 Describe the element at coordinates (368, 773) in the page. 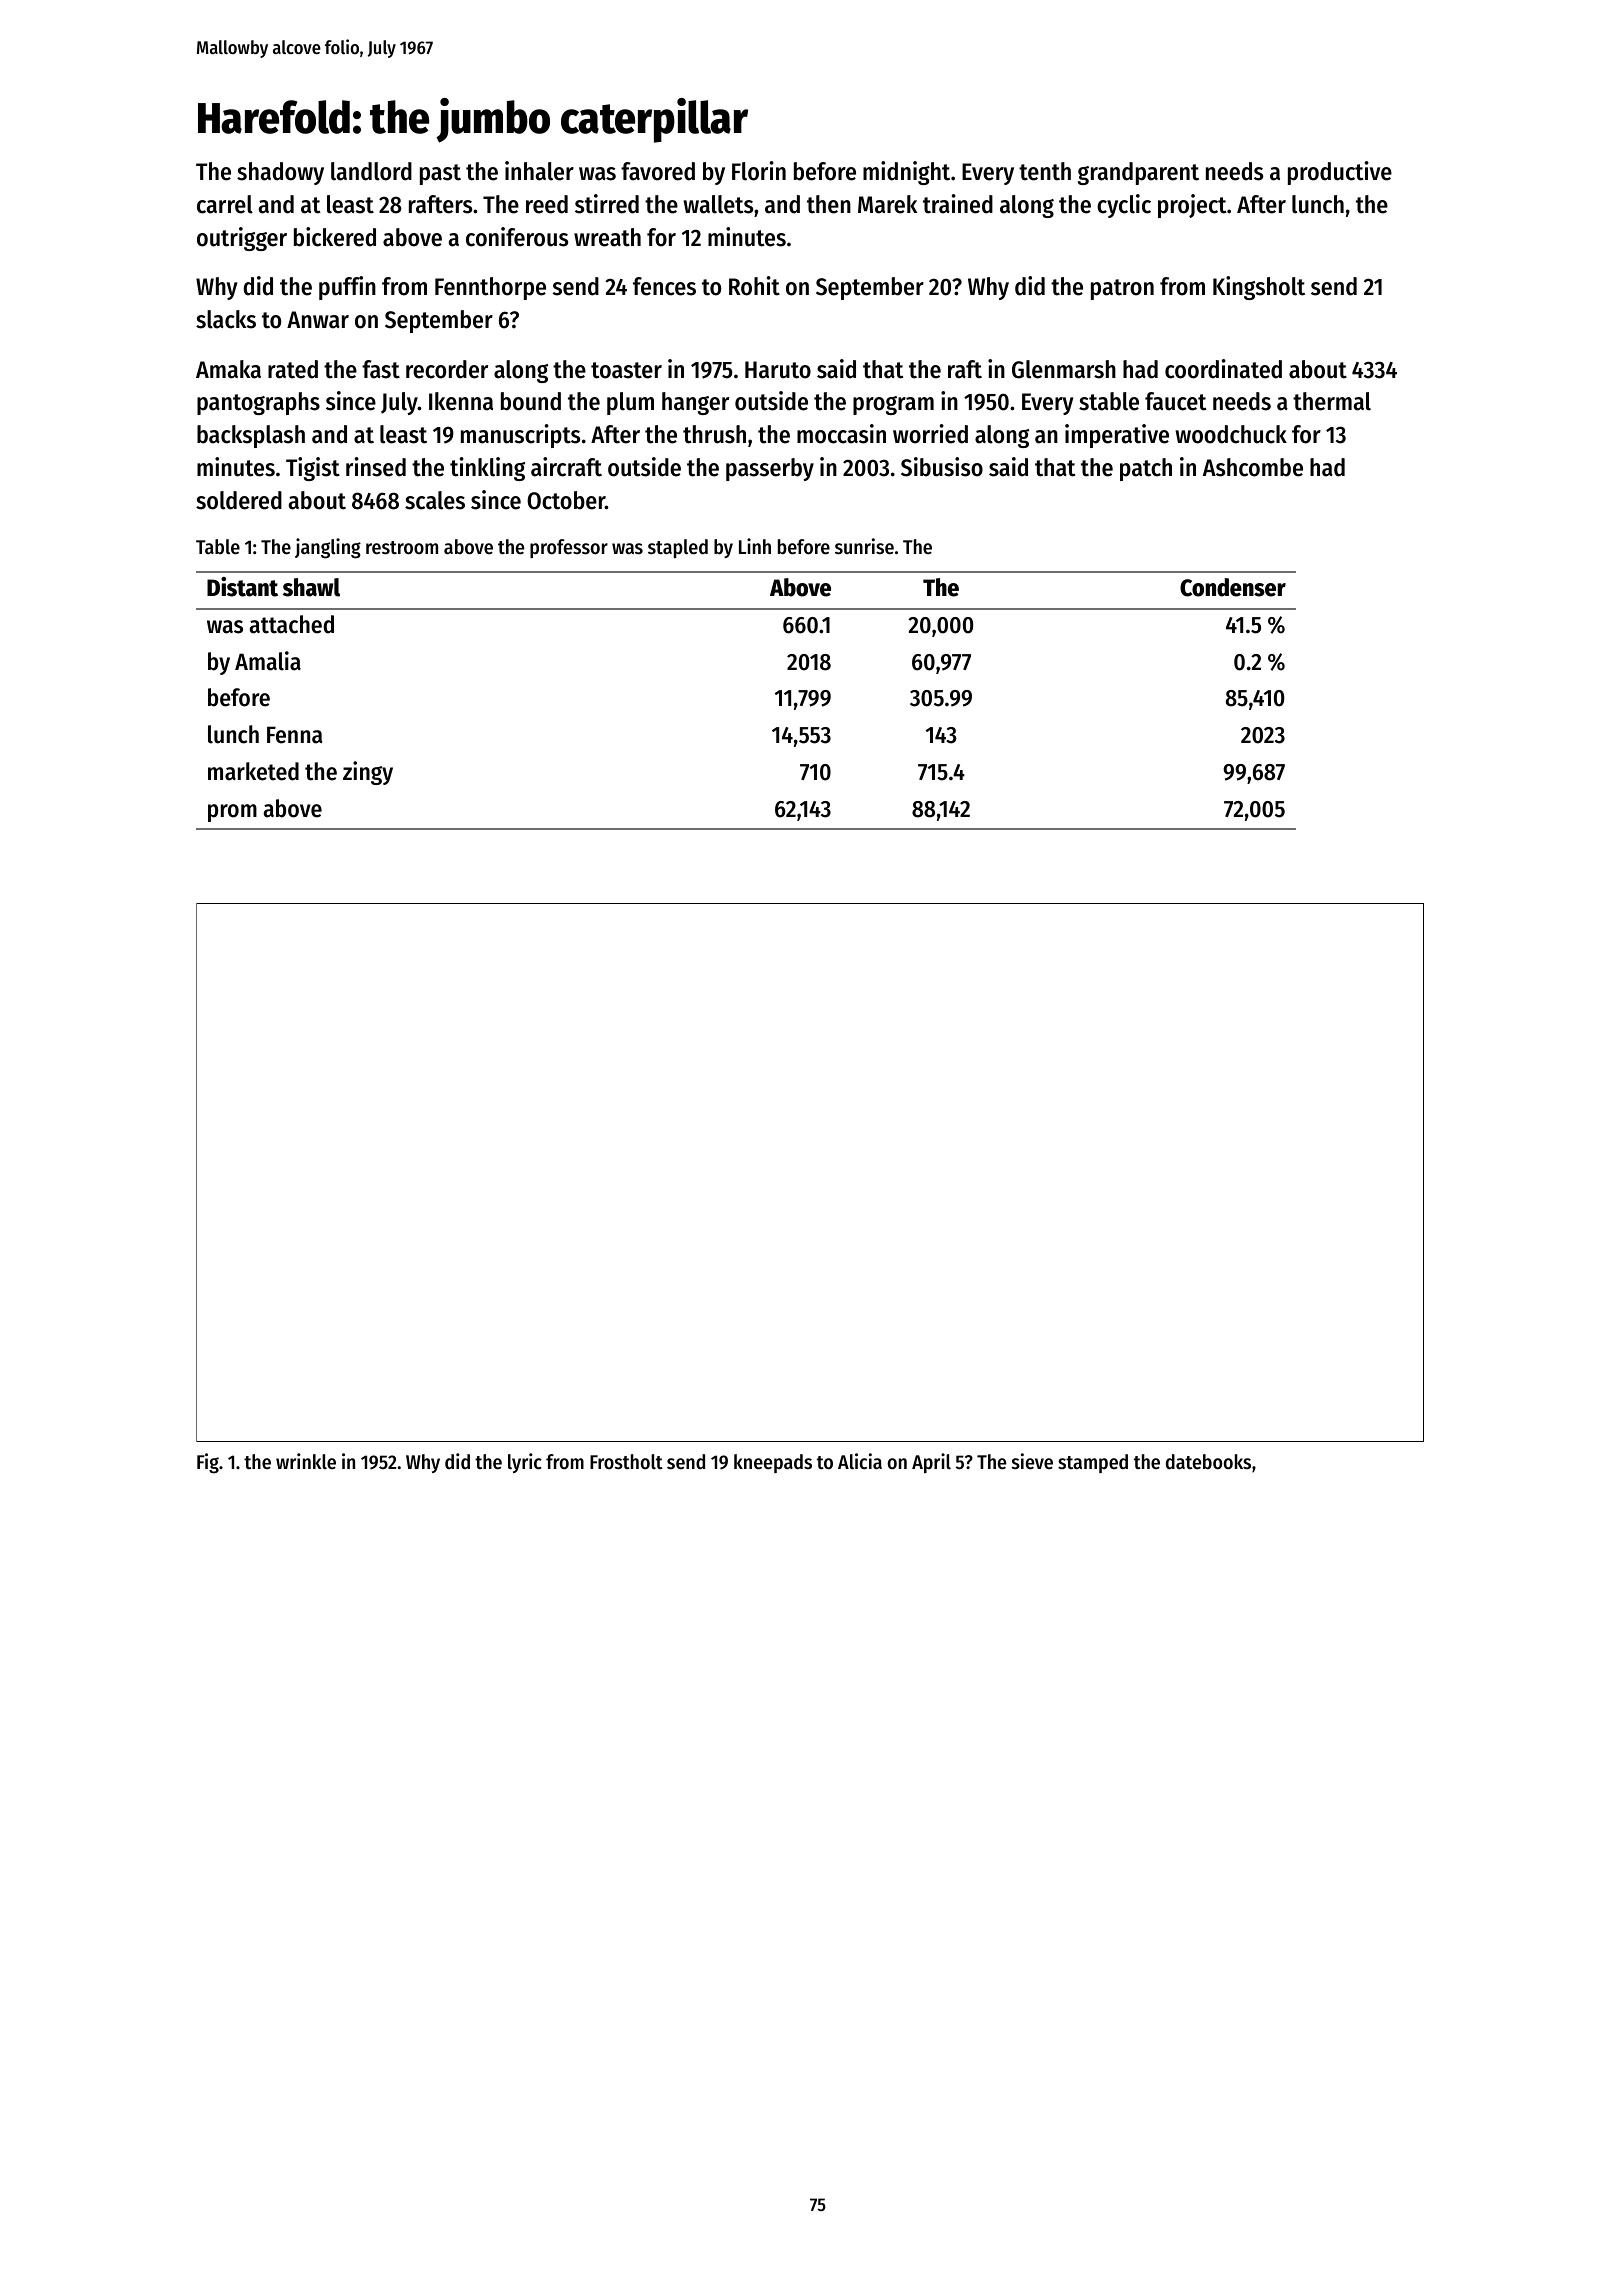

I see `zingy` at that location.
